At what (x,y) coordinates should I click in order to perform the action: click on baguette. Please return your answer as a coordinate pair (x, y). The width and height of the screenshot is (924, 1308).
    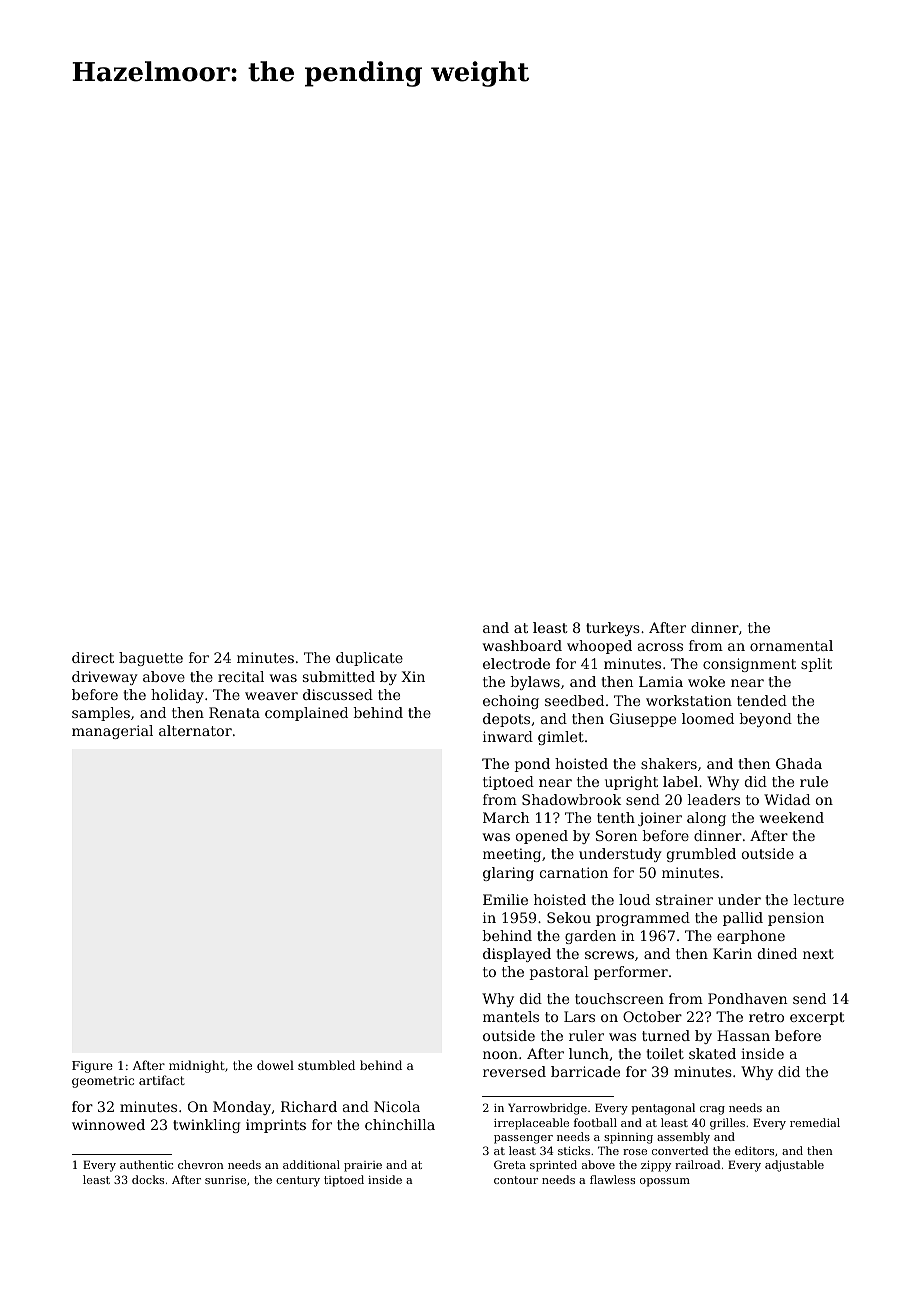
    Looking at the image, I should click on (151, 659).
